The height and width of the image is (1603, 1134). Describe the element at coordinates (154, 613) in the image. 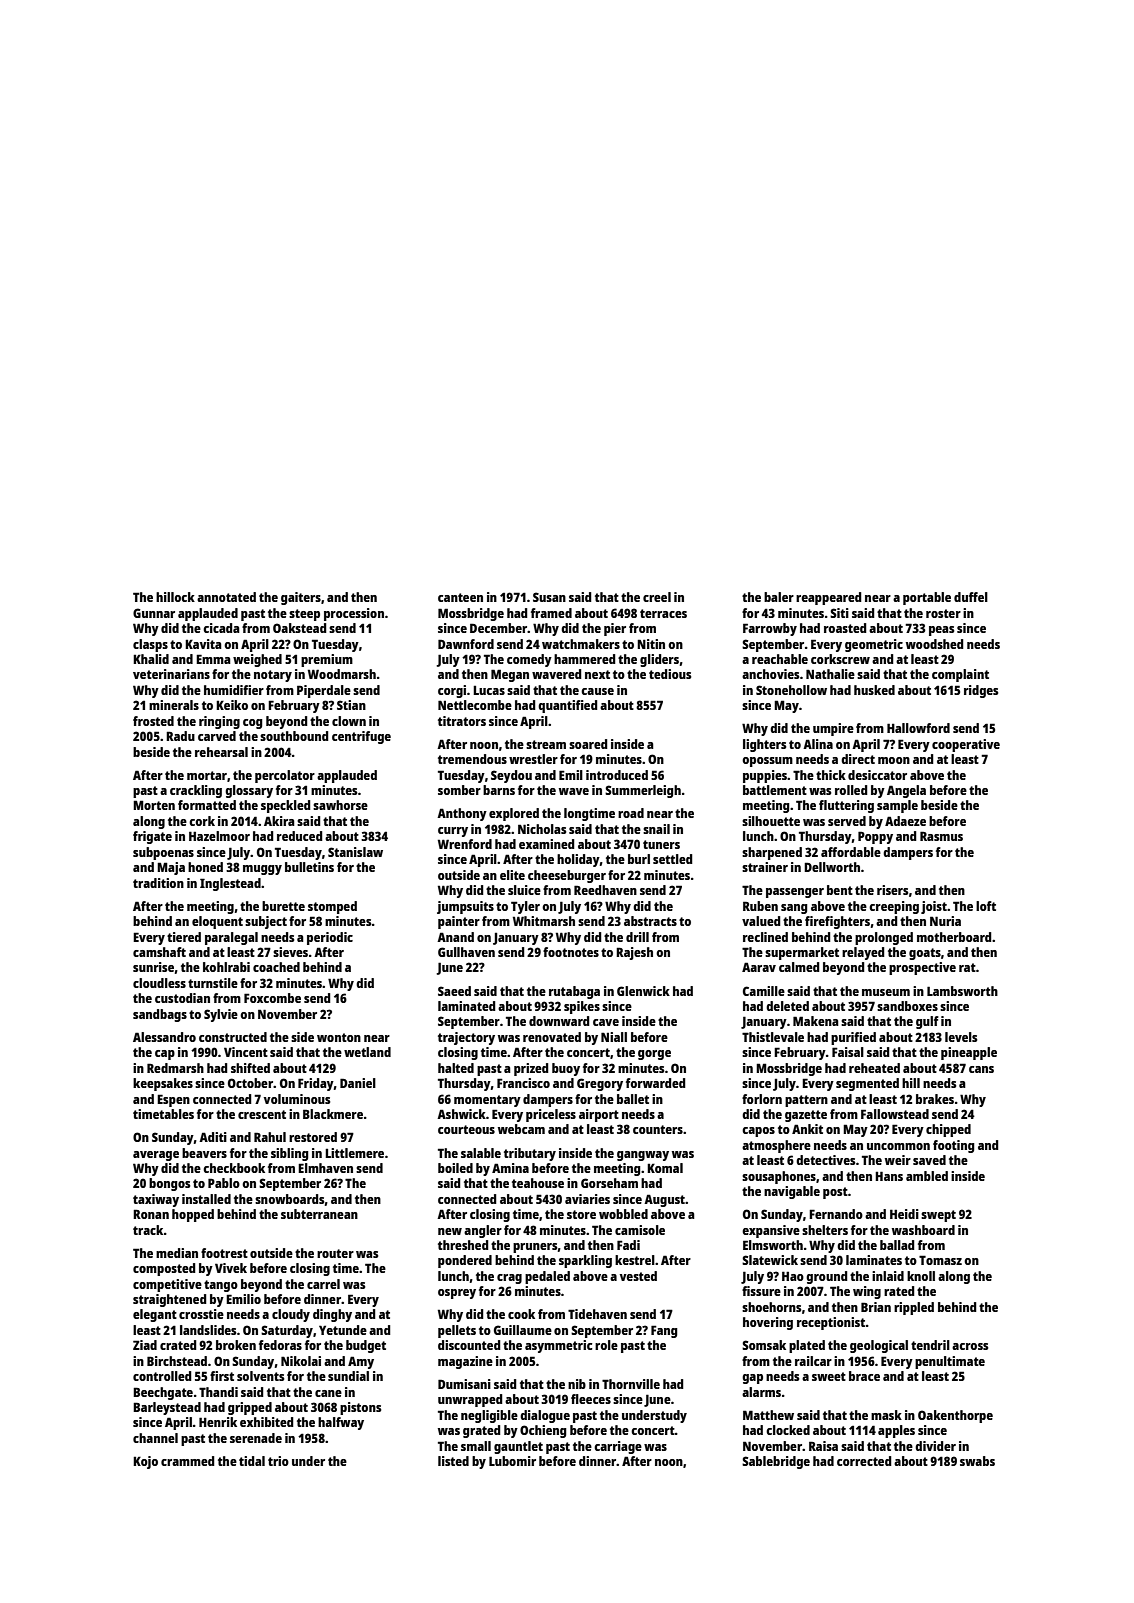

I see `Gunnar` at that location.
